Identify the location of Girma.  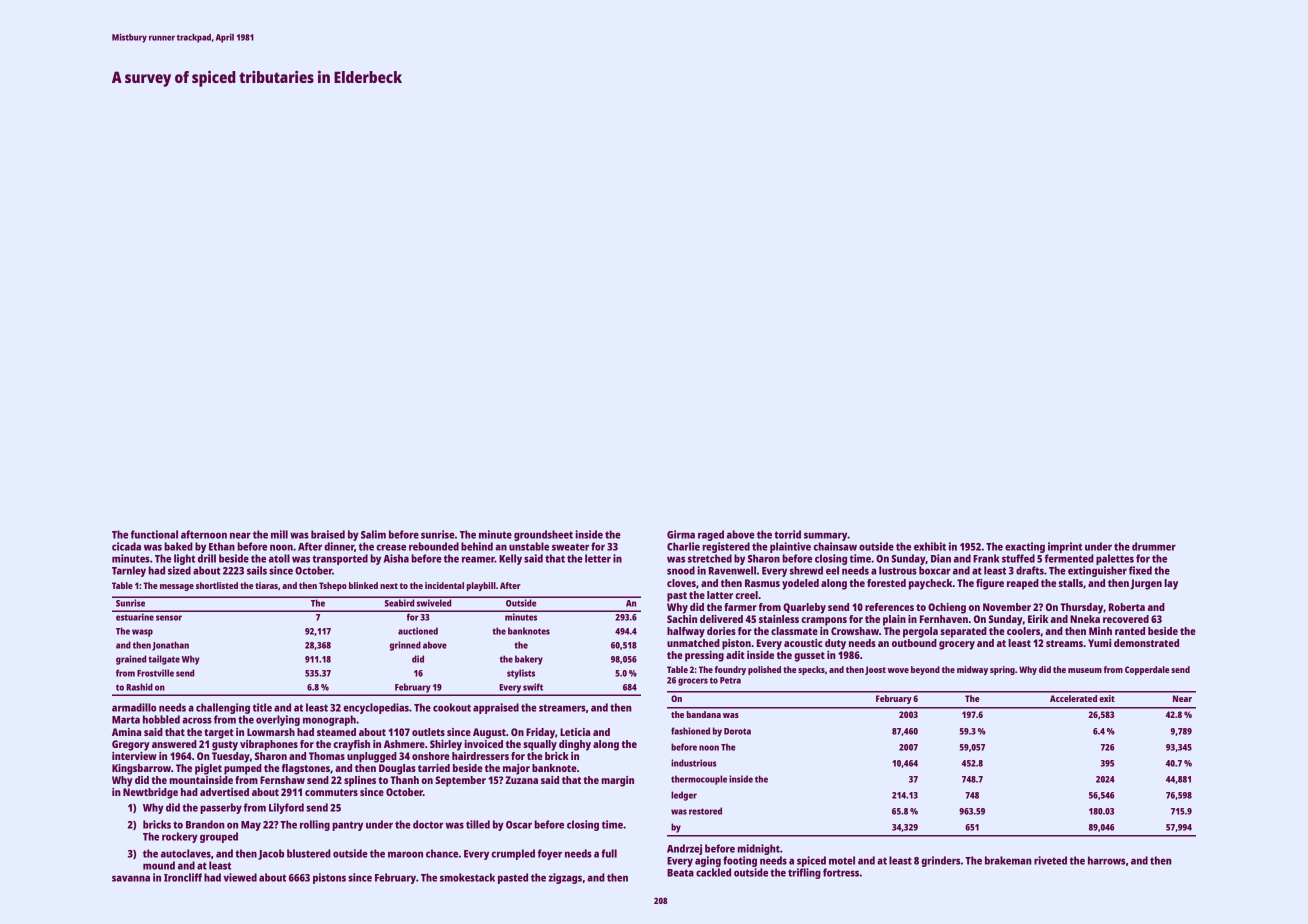
(681, 534).
